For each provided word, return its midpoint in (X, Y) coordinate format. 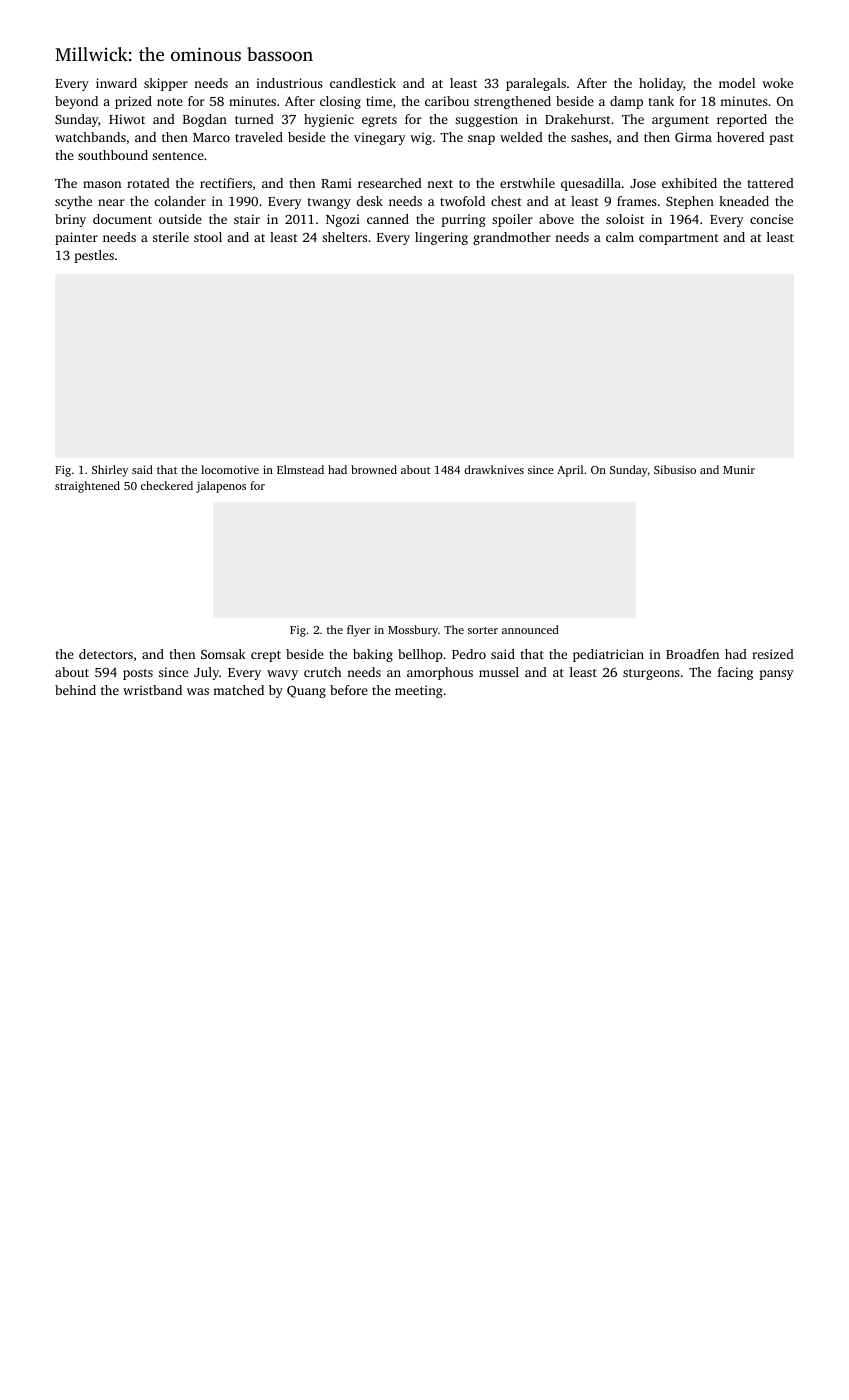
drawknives (494, 469)
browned (374, 469)
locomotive (230, 469)
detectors (106, 654)
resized (773, 654)
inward (116, 83)
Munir (739, 469)
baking (373, 655)
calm (620, 237)
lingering (441, 238)
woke (777, 83)
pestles (94, 256)
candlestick (363, 83)
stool (208, 237)
